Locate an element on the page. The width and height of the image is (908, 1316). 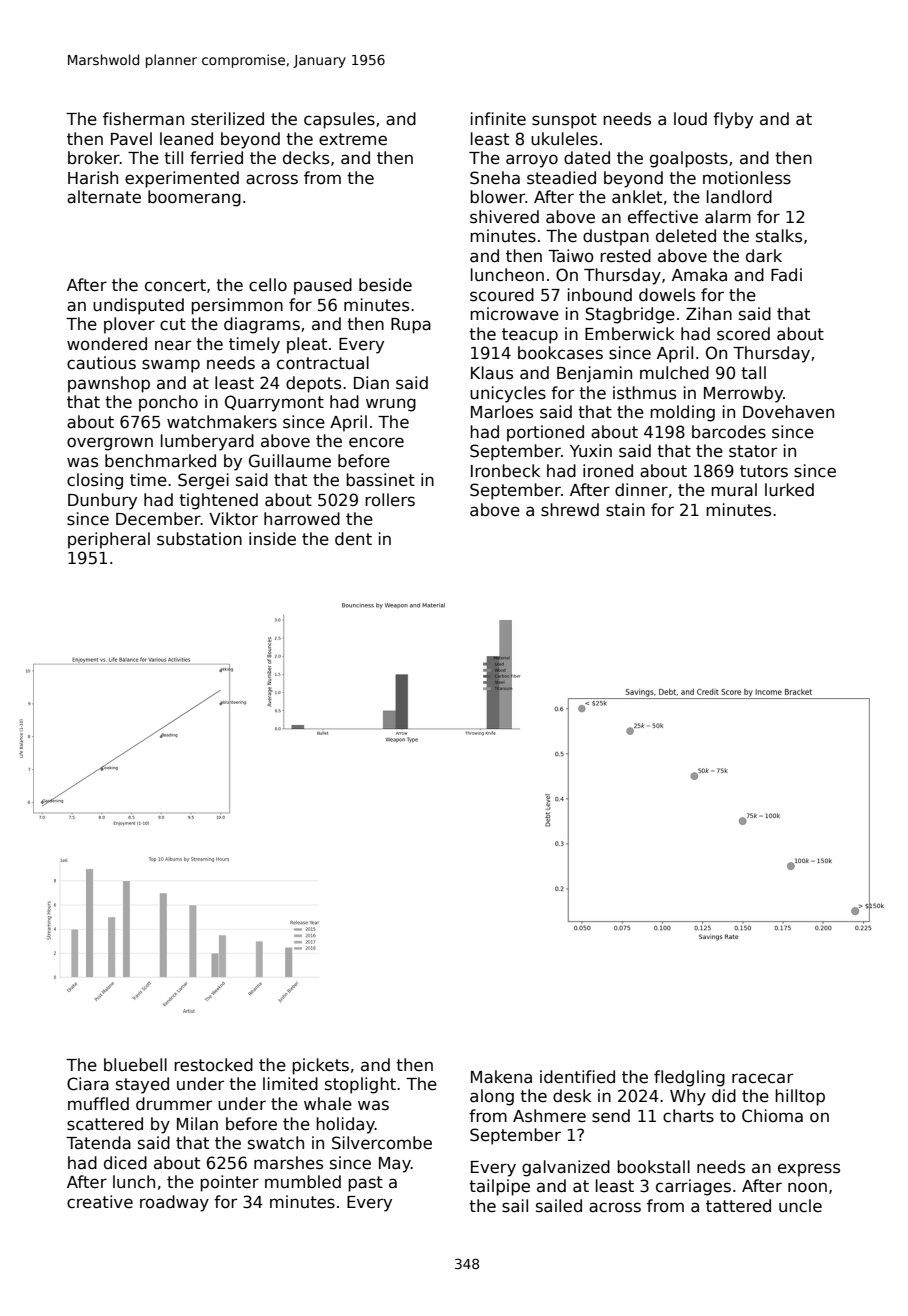
mural is located at coordinates (734, 490).
